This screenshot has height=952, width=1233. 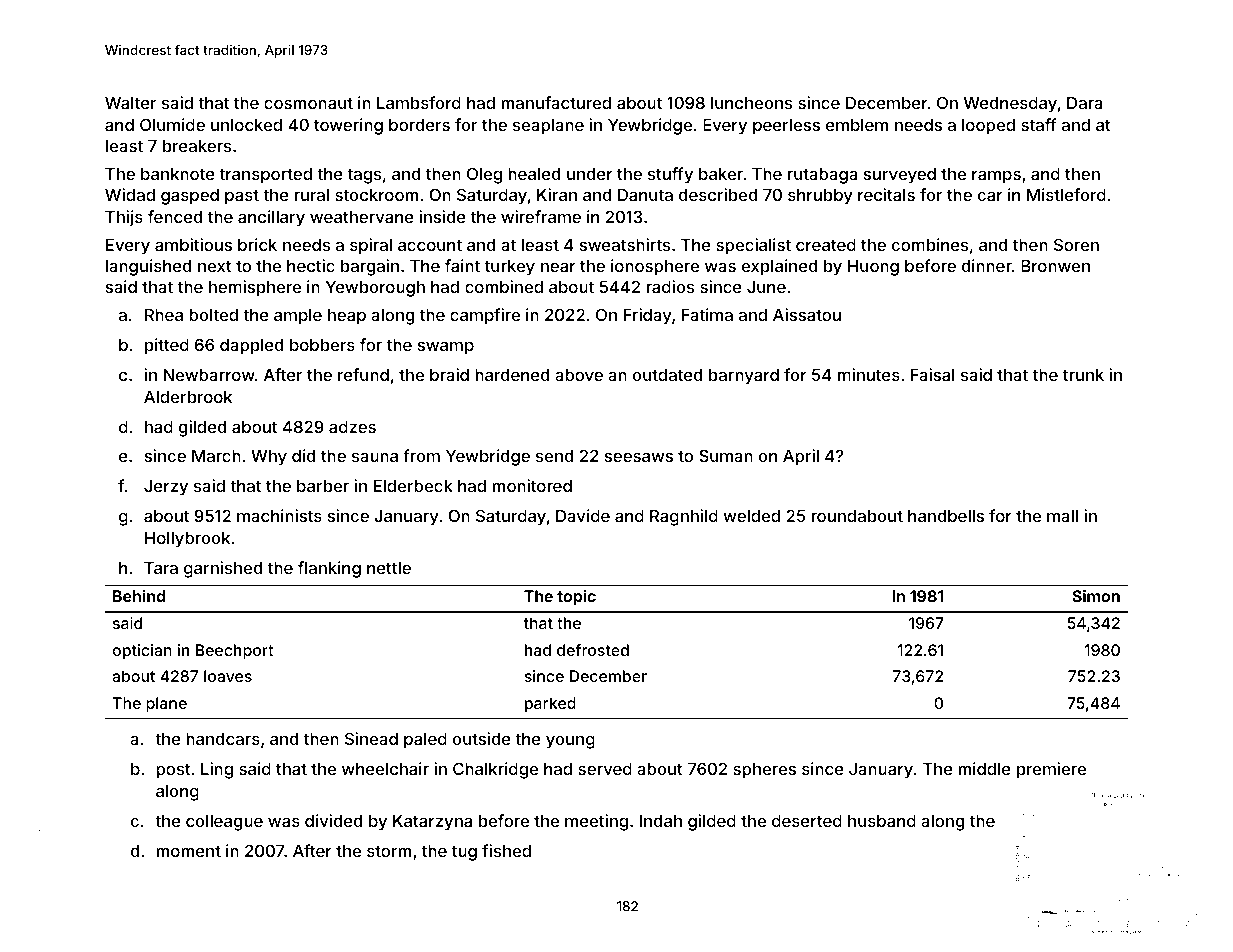 What do you see at coordinates (173, 771) in the screenshot?
I see `post` at bounding box center [173, 771].
